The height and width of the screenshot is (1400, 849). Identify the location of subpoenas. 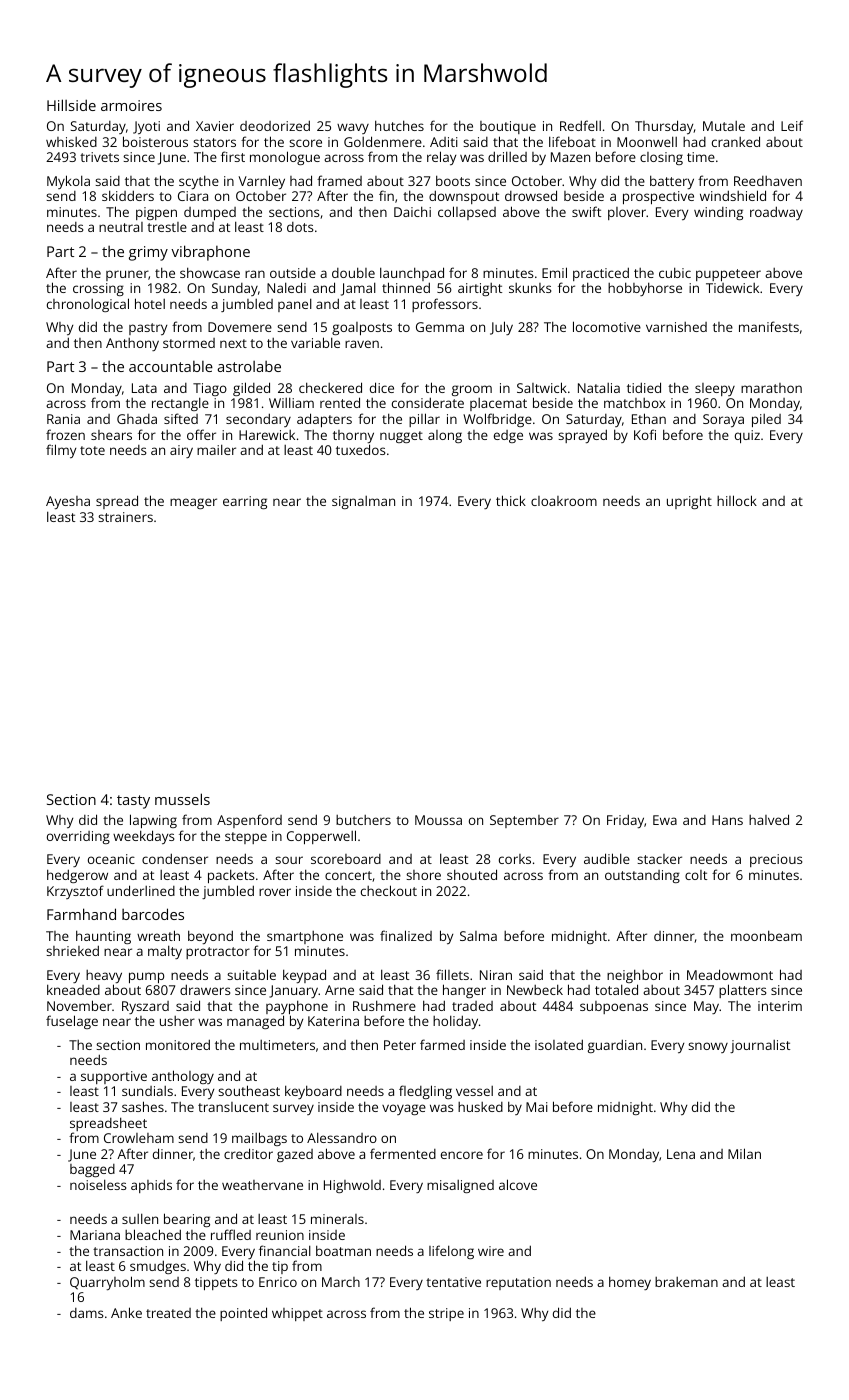
(614, 1007).
